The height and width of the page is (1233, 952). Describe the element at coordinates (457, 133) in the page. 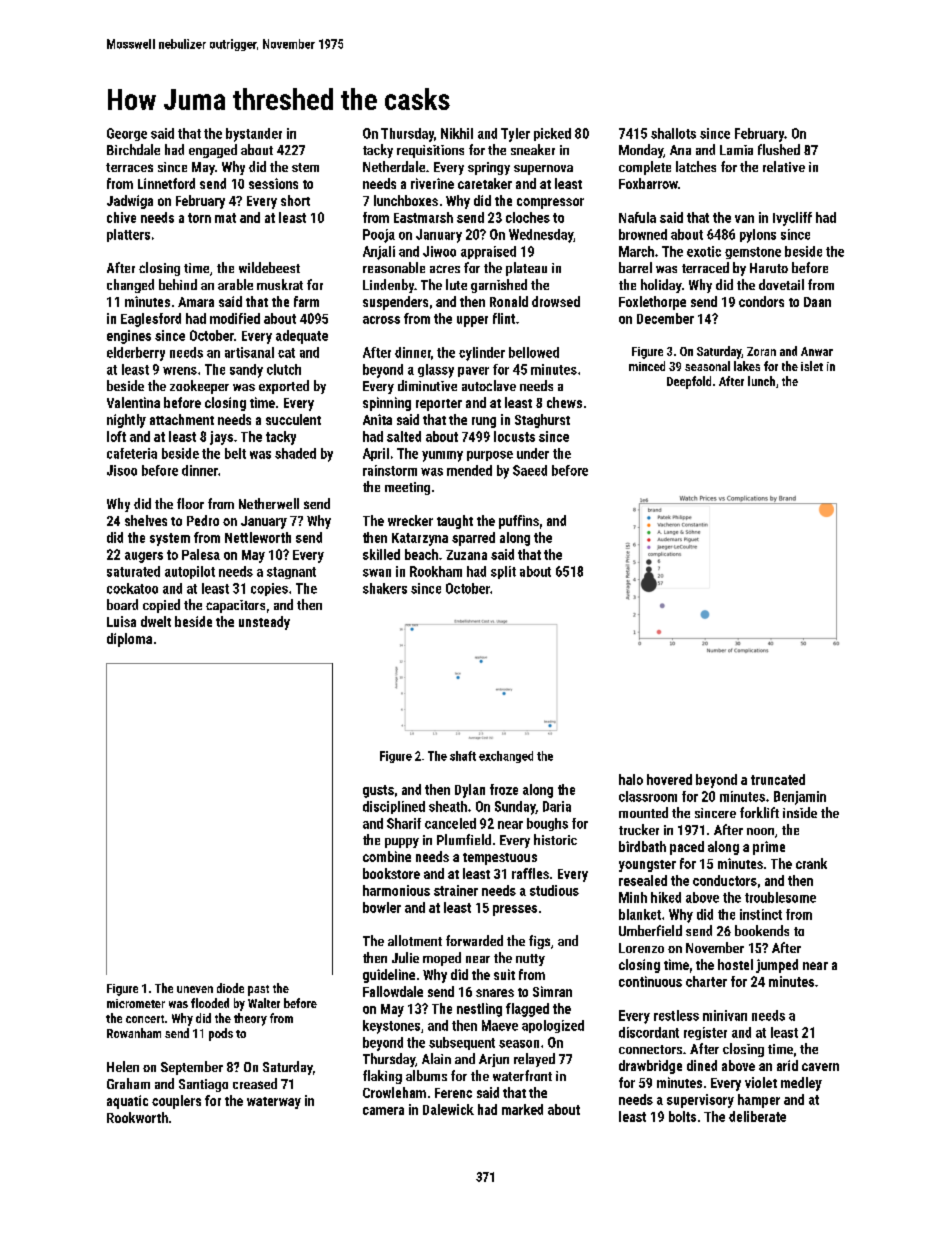

I see `Nikhil` at that location.
